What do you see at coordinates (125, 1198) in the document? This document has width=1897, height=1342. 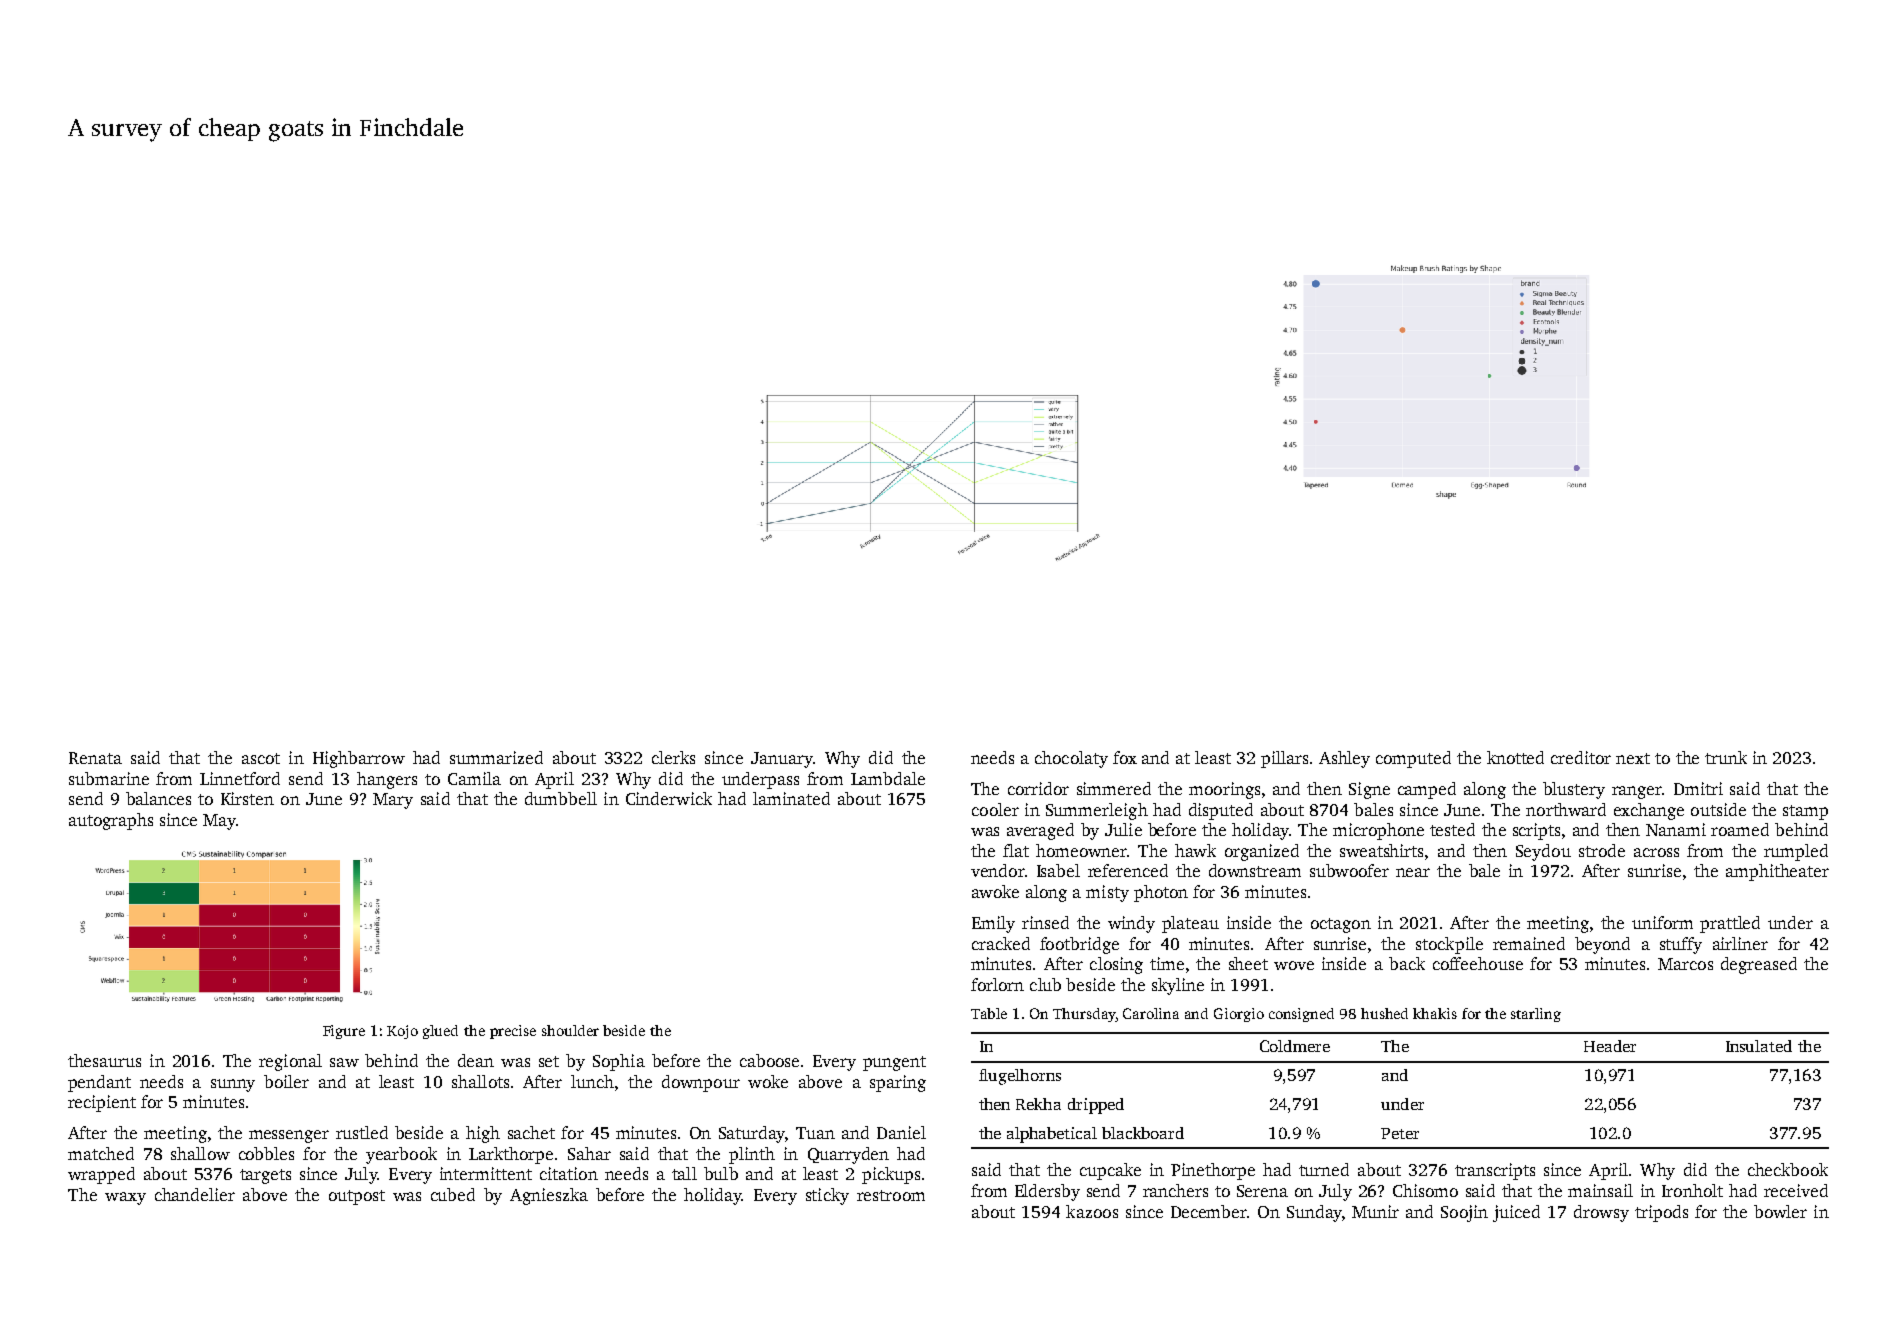 I see `waxy` at bounding box center [125, 1198].
